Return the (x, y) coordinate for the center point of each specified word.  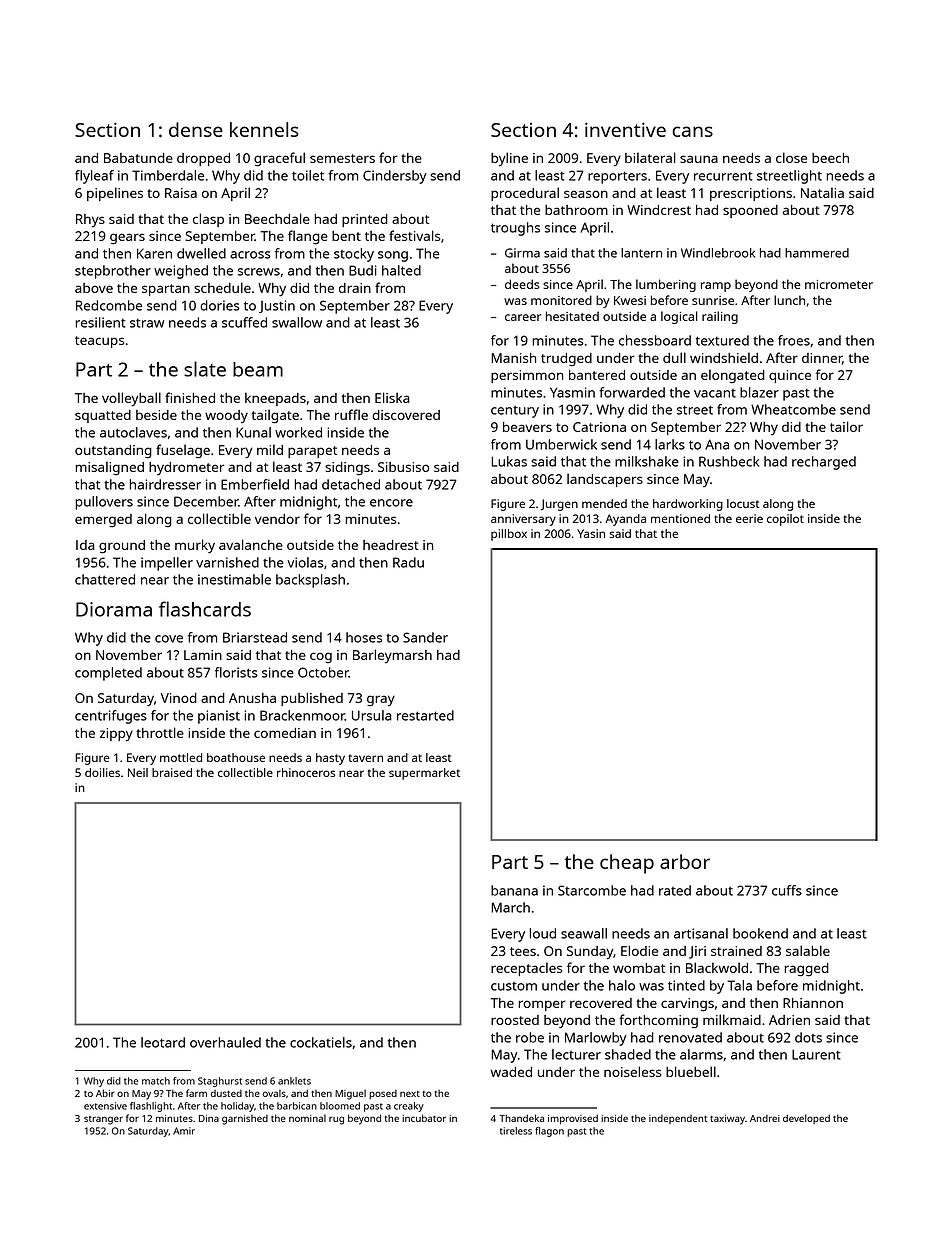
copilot (785, 520)
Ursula (372, 715)
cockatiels (321, 1042)
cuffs (787, 890)
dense (196, 129)
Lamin (203, 655)
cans (692, 131)
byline (509, 159)
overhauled (225, 1042)
